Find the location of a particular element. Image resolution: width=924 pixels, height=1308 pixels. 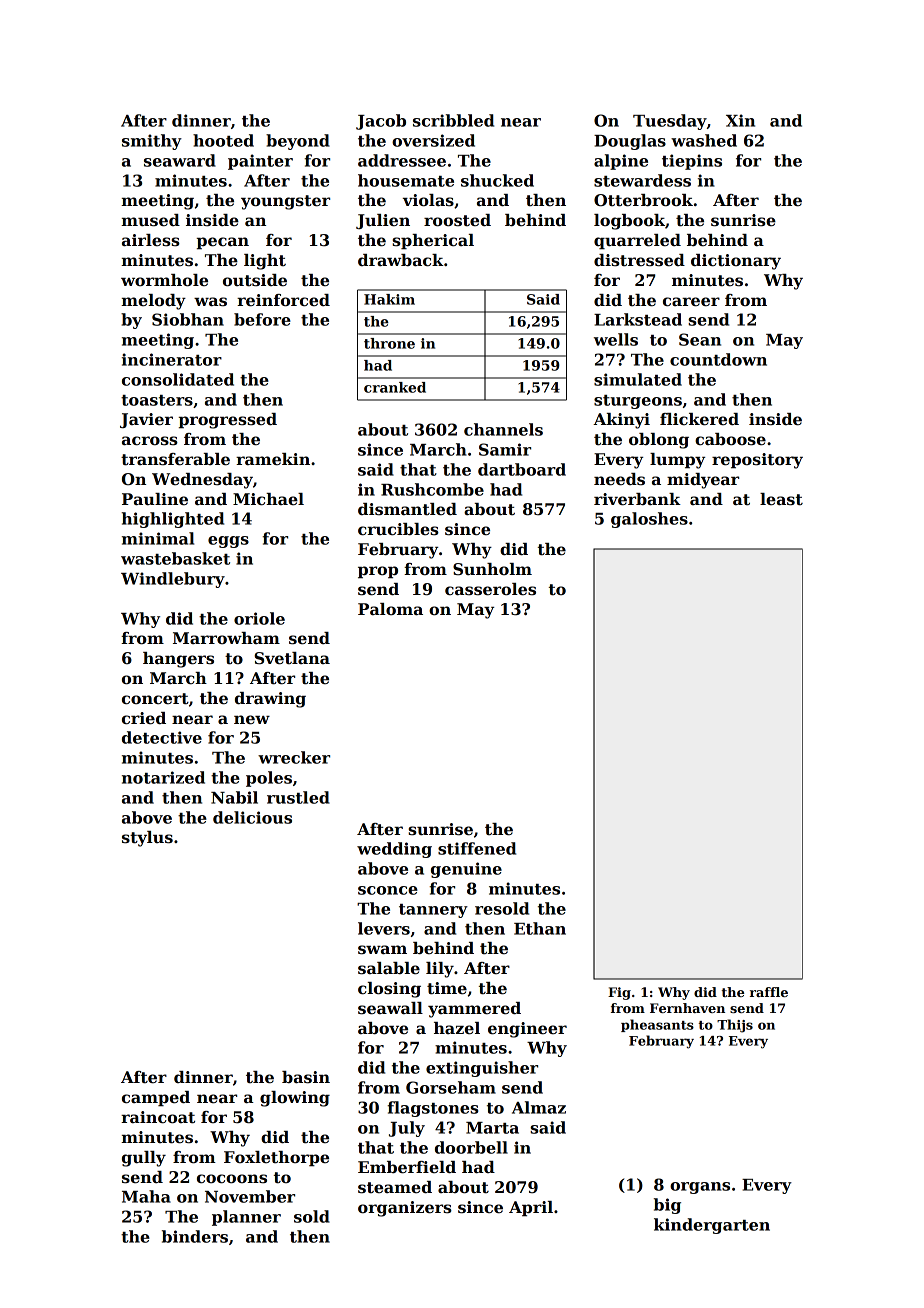

caboose is located at coordinates (730, 439).
